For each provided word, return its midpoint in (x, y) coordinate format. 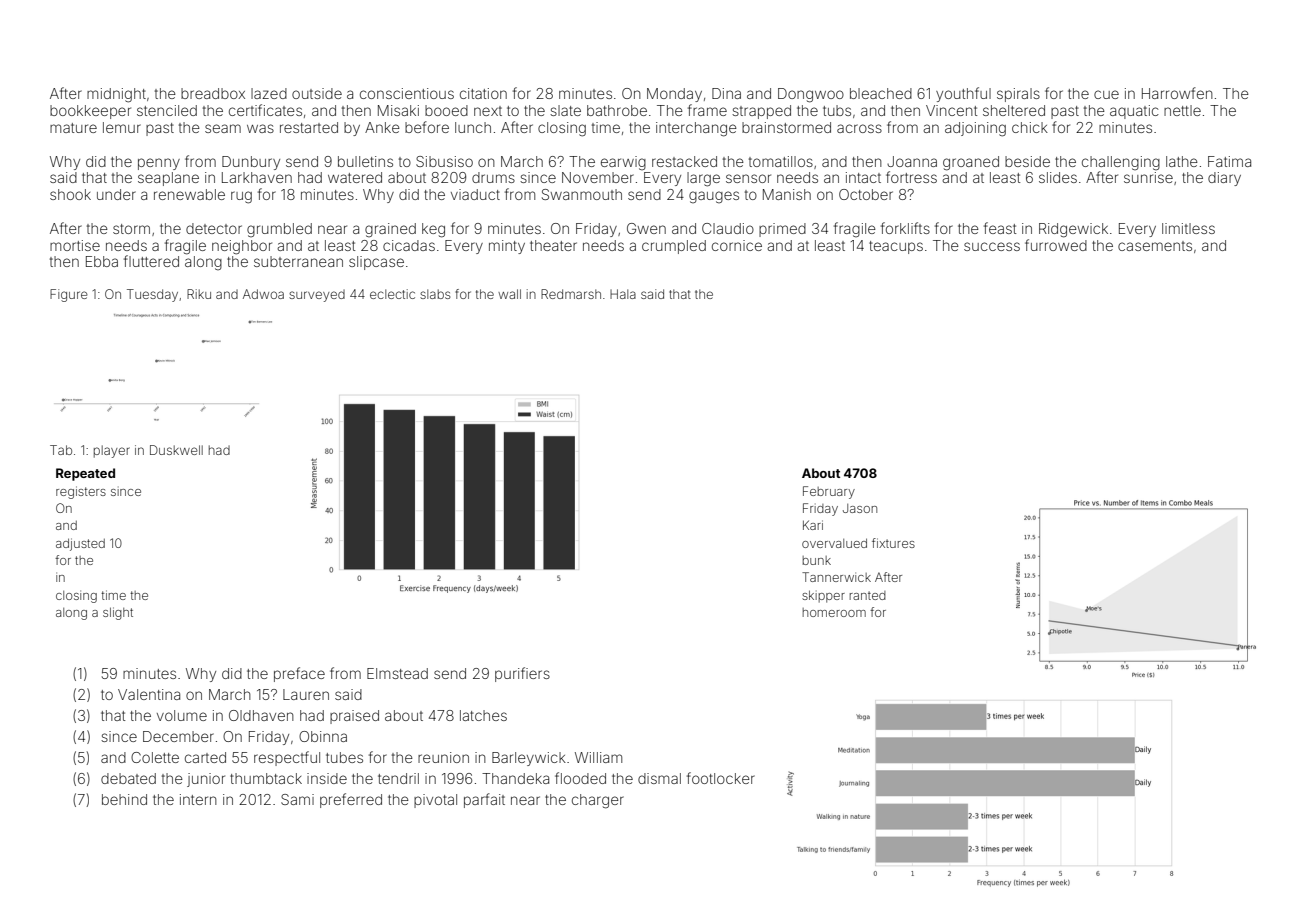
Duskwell (176, 450)
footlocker (721, 778)
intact (863, 177)
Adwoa (263, 294)
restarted (309, 127)
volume (182, 715)
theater (553, 245)
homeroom (834, 612)
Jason (860, 508)
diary (1224, 179)
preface (299, 674)
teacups (896, 247)
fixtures (893, 543)
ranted (868, 595)
